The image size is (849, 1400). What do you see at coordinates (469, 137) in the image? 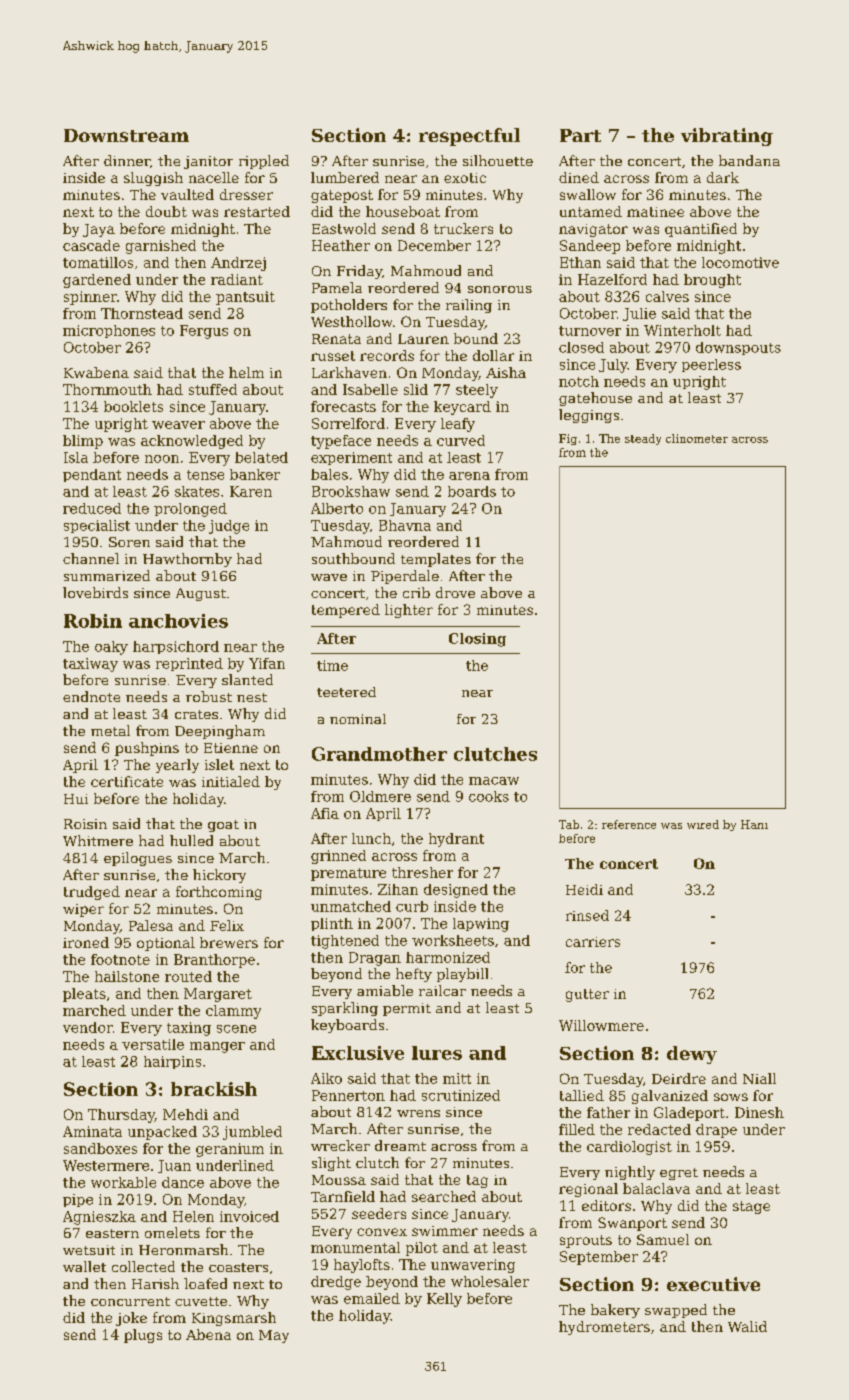
I see `respectful` at bounding box center [469, 137].
